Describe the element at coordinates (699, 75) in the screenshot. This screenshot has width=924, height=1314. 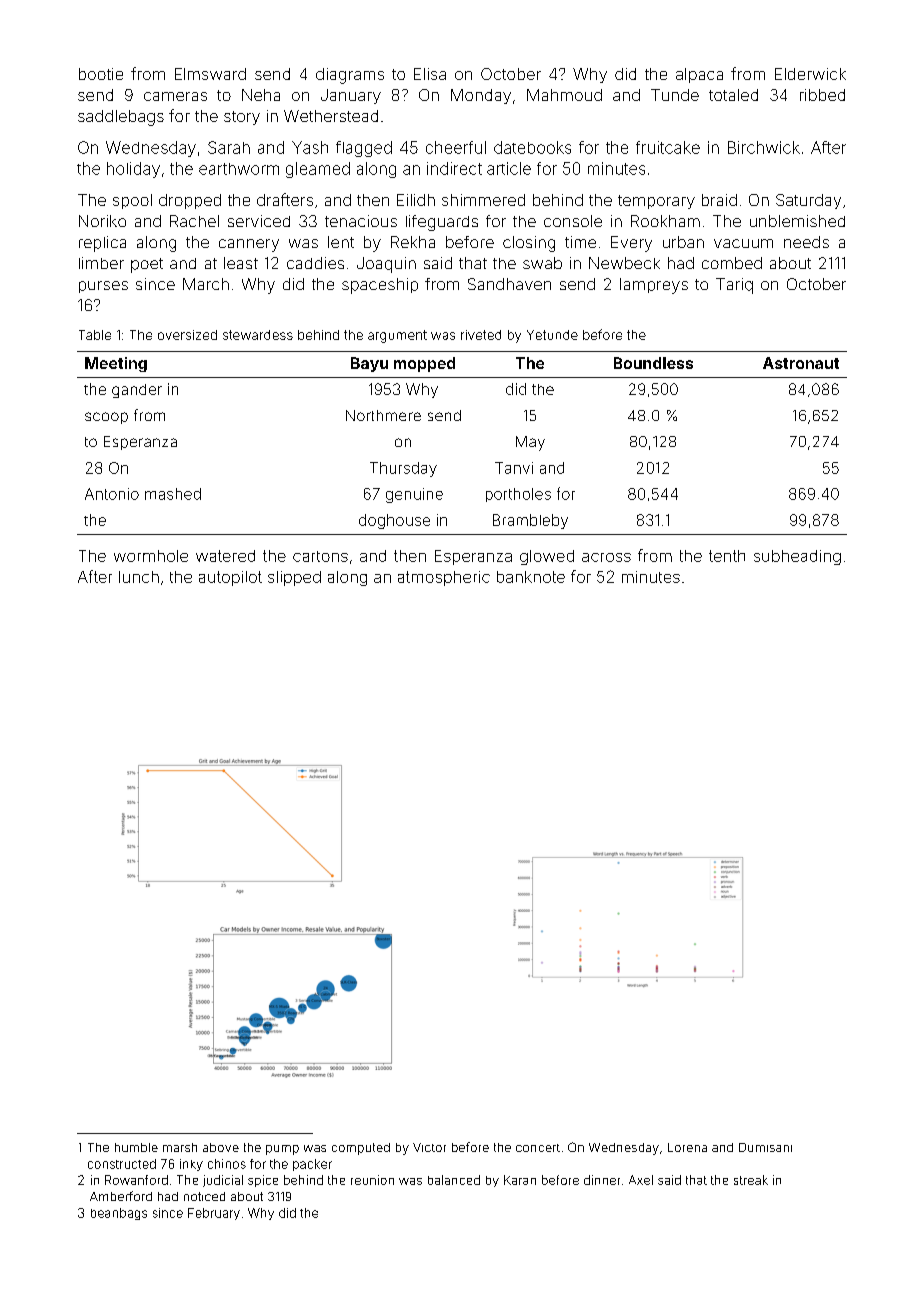
I see `alpaca` at that location.
